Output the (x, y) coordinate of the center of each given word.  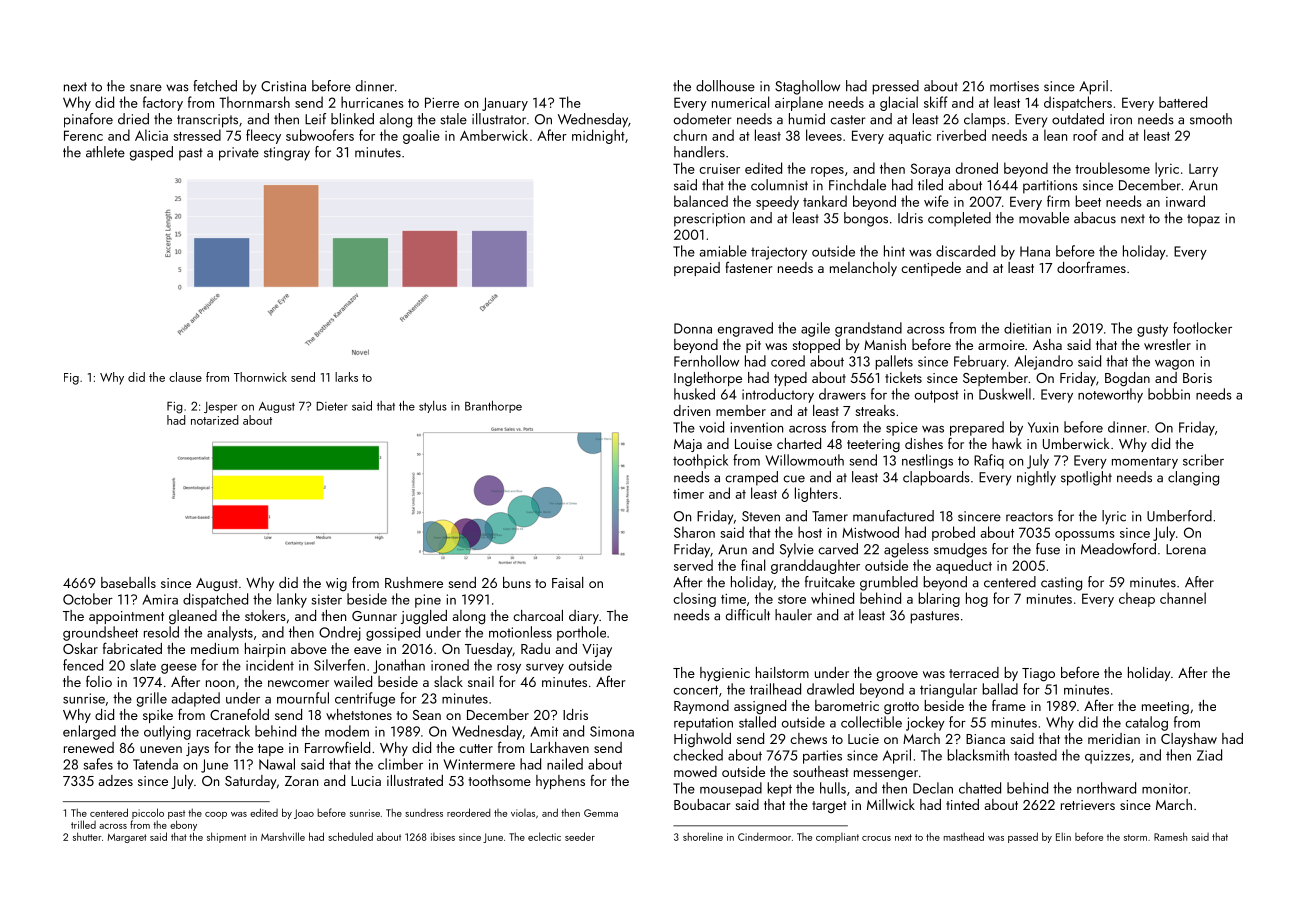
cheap (1137, 599)
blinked (352, 119)
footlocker (1202, 328)
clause (185, 377)
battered (1183, 102)
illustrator (499, 119)
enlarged (89, 732)
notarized (215, 420)
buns (517, 582)
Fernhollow (706, 361)
